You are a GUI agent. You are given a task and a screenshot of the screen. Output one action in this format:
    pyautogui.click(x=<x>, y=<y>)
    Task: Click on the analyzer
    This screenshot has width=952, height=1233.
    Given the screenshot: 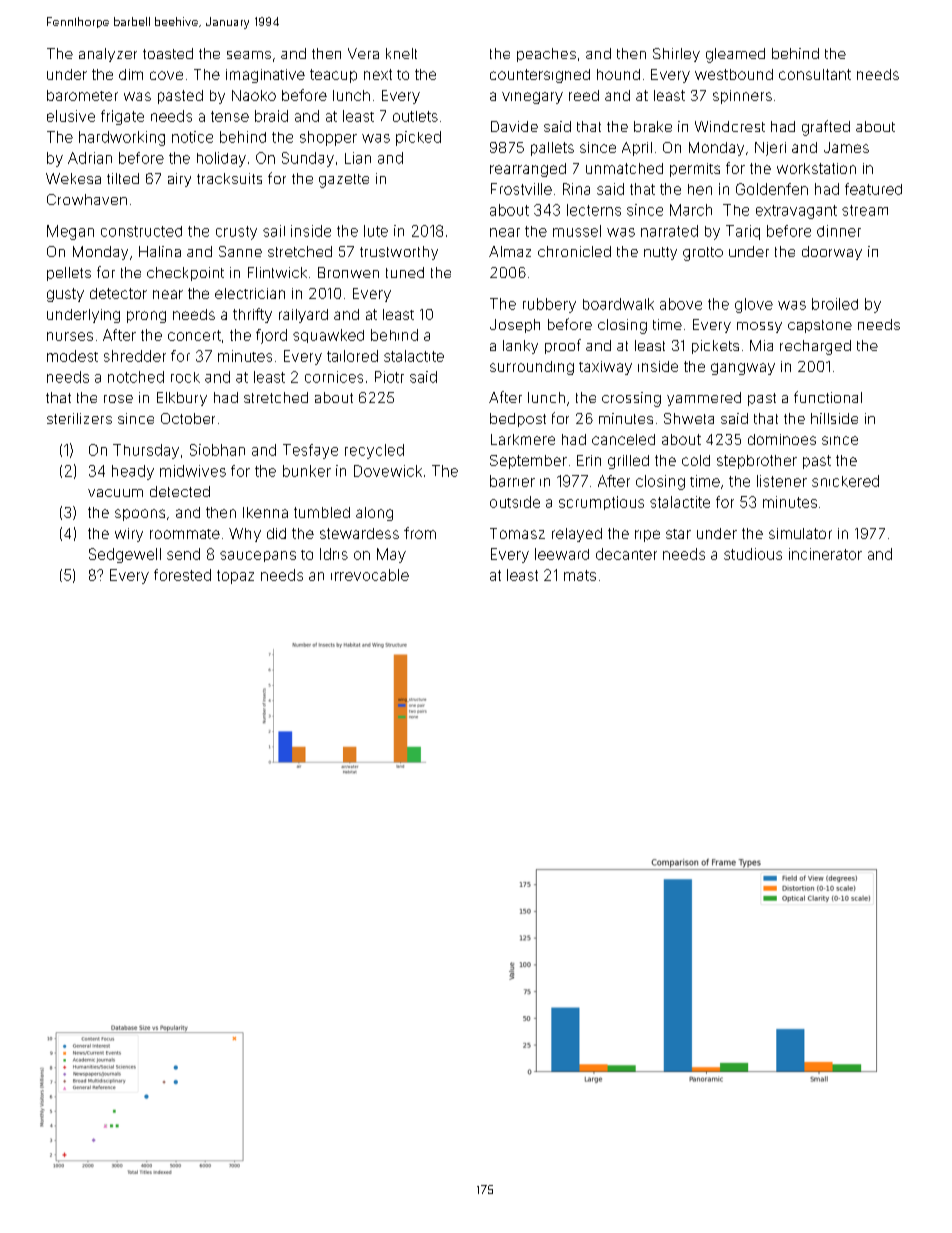 What is the action you would take?
    pyautogui.click(x=108, y=55)
